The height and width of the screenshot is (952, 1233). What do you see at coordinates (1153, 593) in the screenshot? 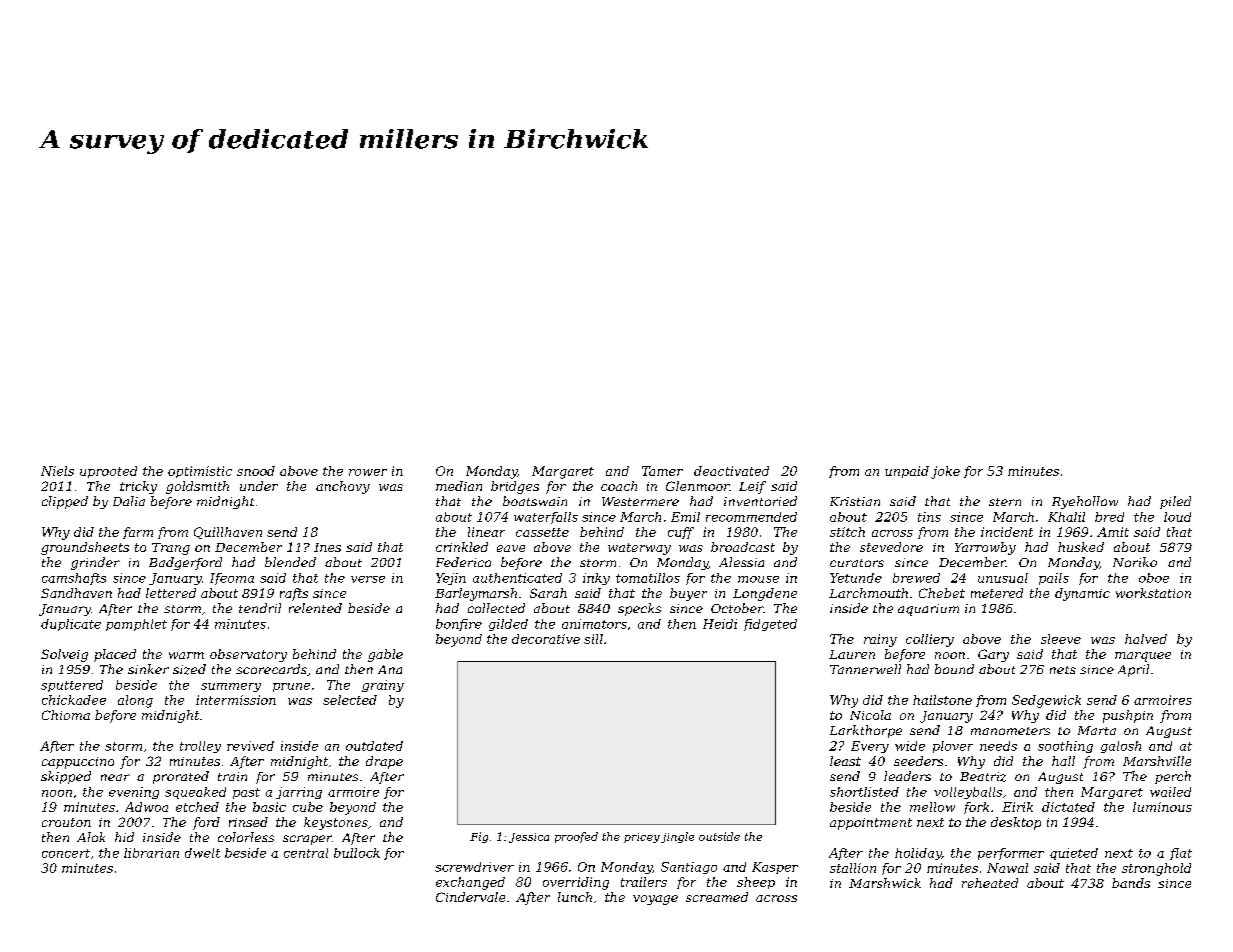
I see `workstation` at bounding box center [1153, 593].
